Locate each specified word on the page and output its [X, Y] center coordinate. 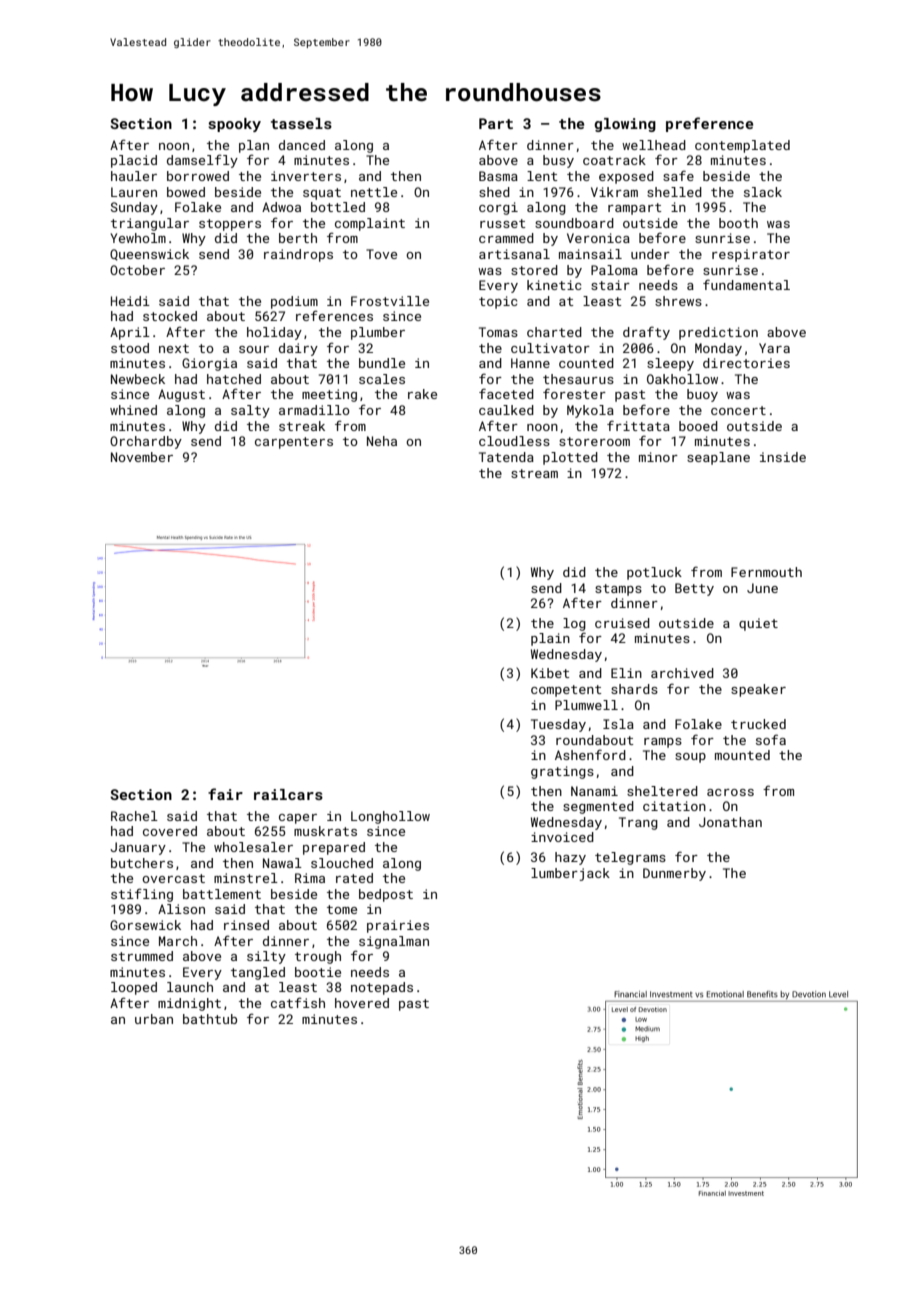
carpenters [294, 443]
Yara [774, 348]
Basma [498, 176]
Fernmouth [766, 572]
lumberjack [570, 874]
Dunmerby [674, 874]
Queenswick [149, 255]
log [574, 624]
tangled [258, 973]
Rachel [134, 816]
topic [498, 302]
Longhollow [390, 817]
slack [763, 192]
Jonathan [730, 822]
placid [134, 161]
